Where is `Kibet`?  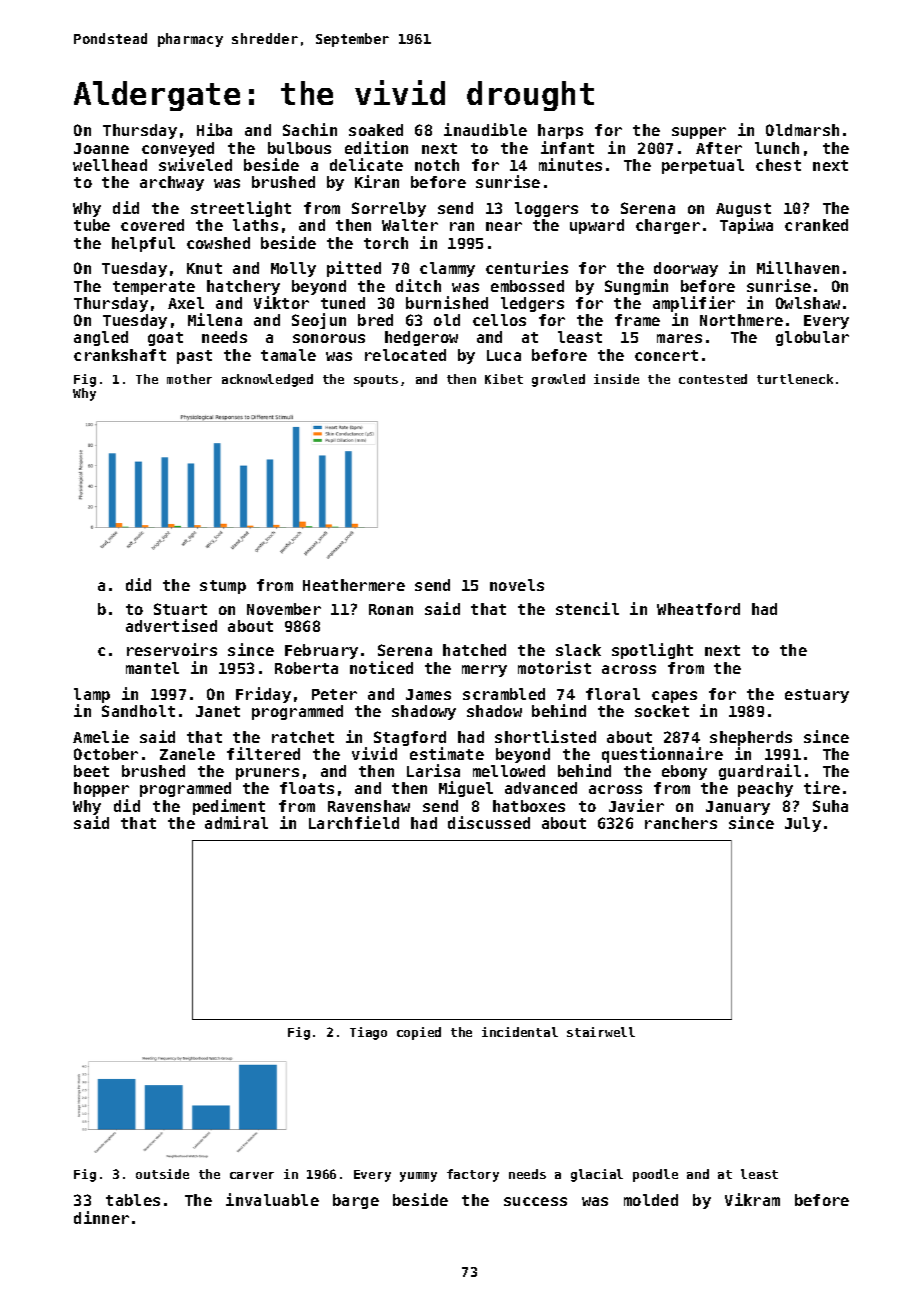
Kibet is located at coordinates (504, 379).
